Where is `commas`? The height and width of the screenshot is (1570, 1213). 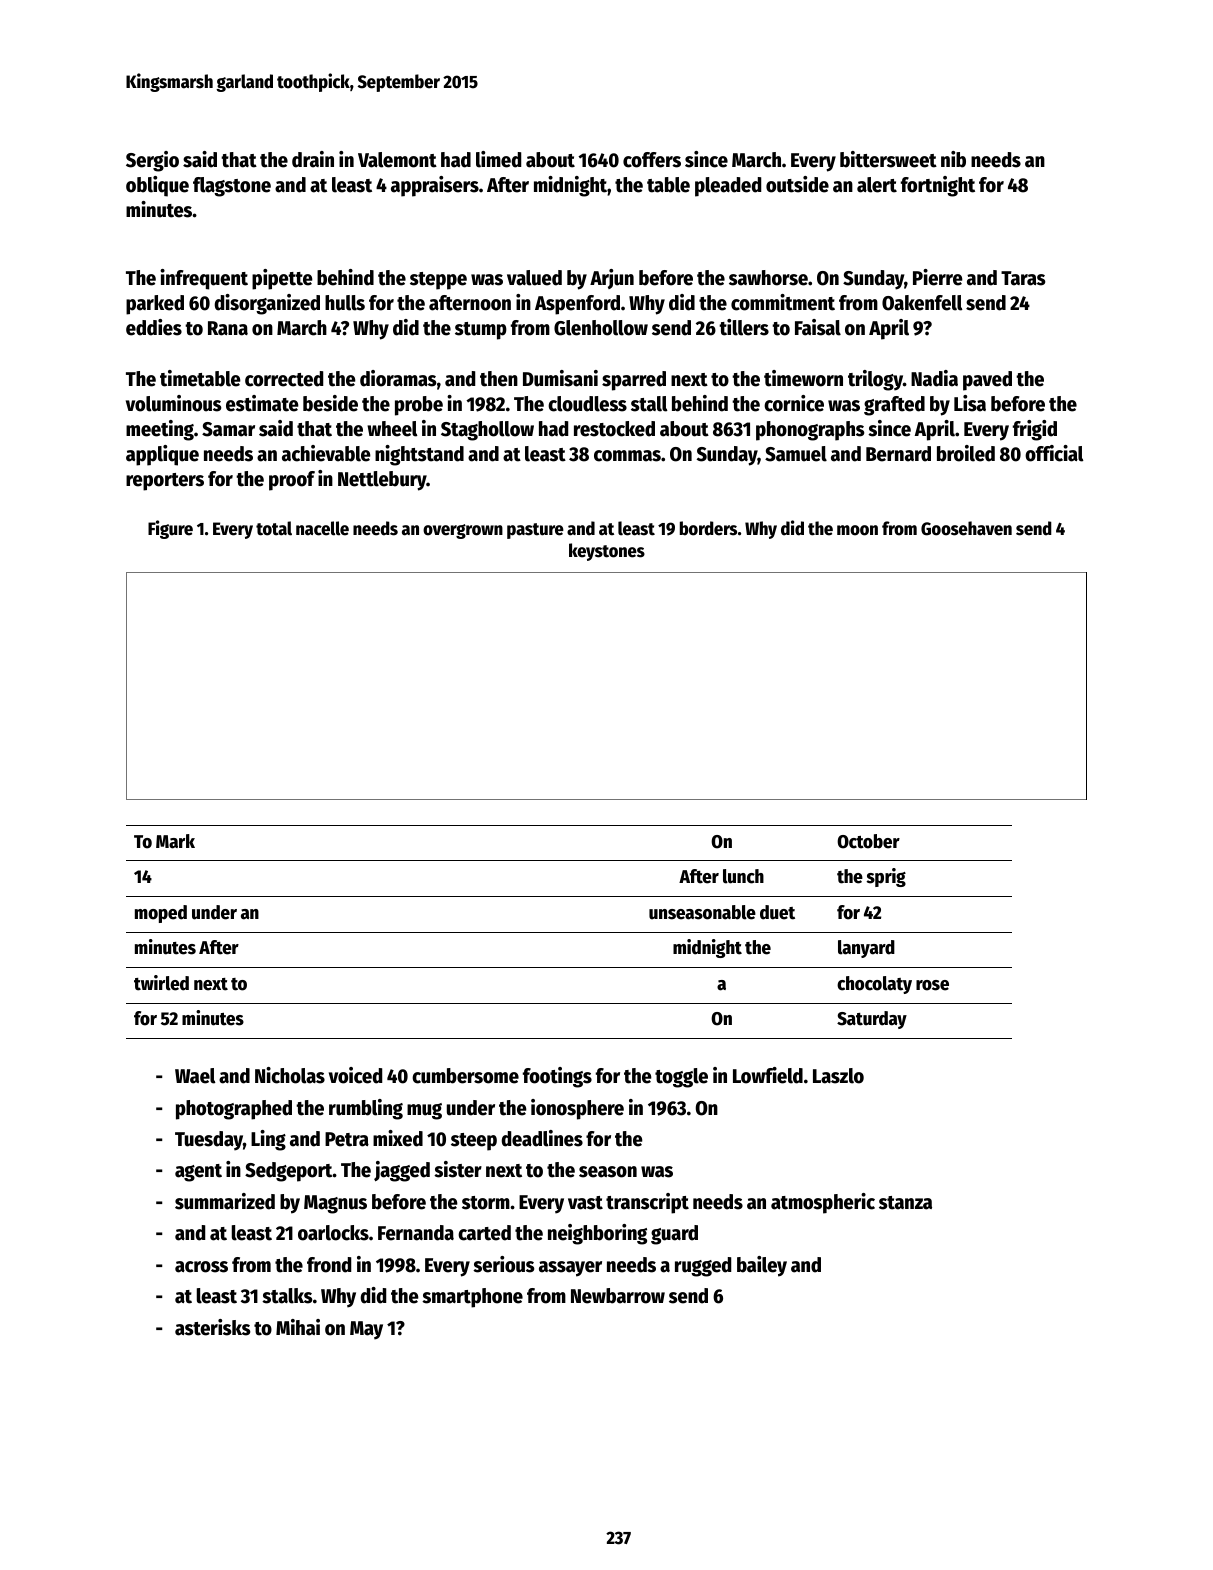 commas is located at coordinates (627, 456).
